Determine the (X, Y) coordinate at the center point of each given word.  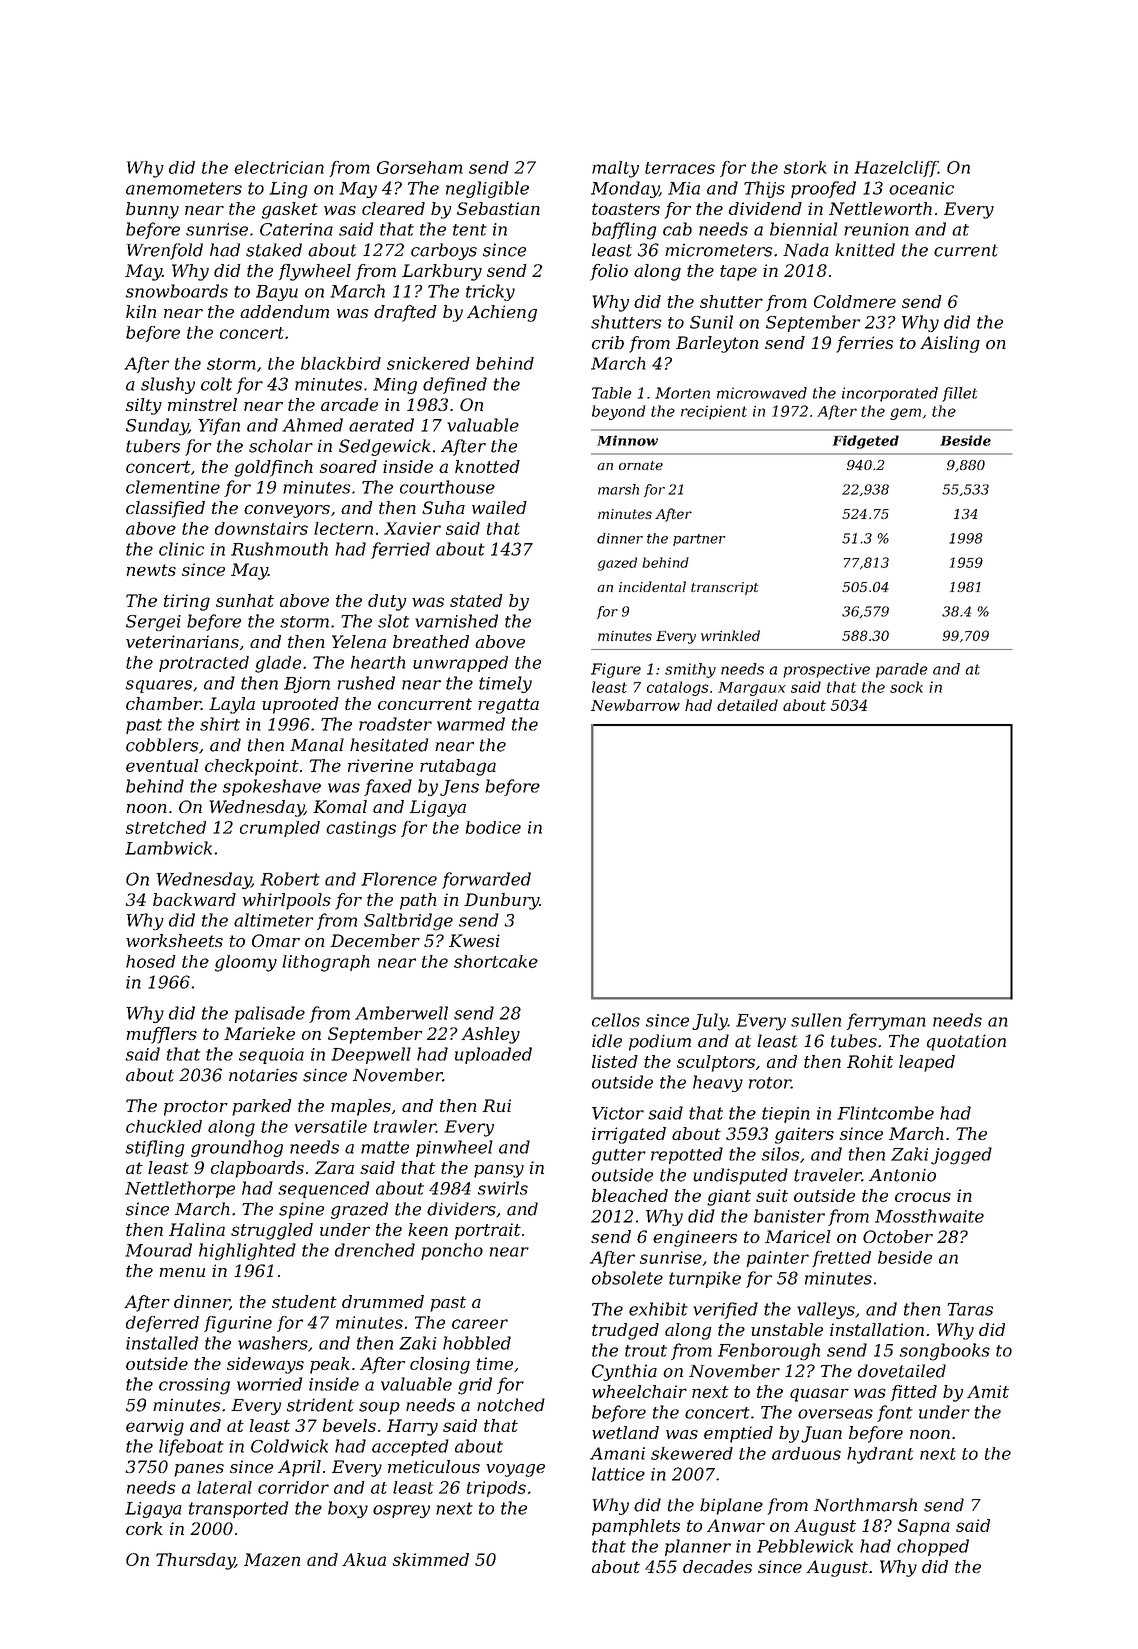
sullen (816, 1020)
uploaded (493, 1055)
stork (805, 167)
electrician (279, 167)
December (375, 940)
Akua (364, 1559)
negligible (487, 189)
